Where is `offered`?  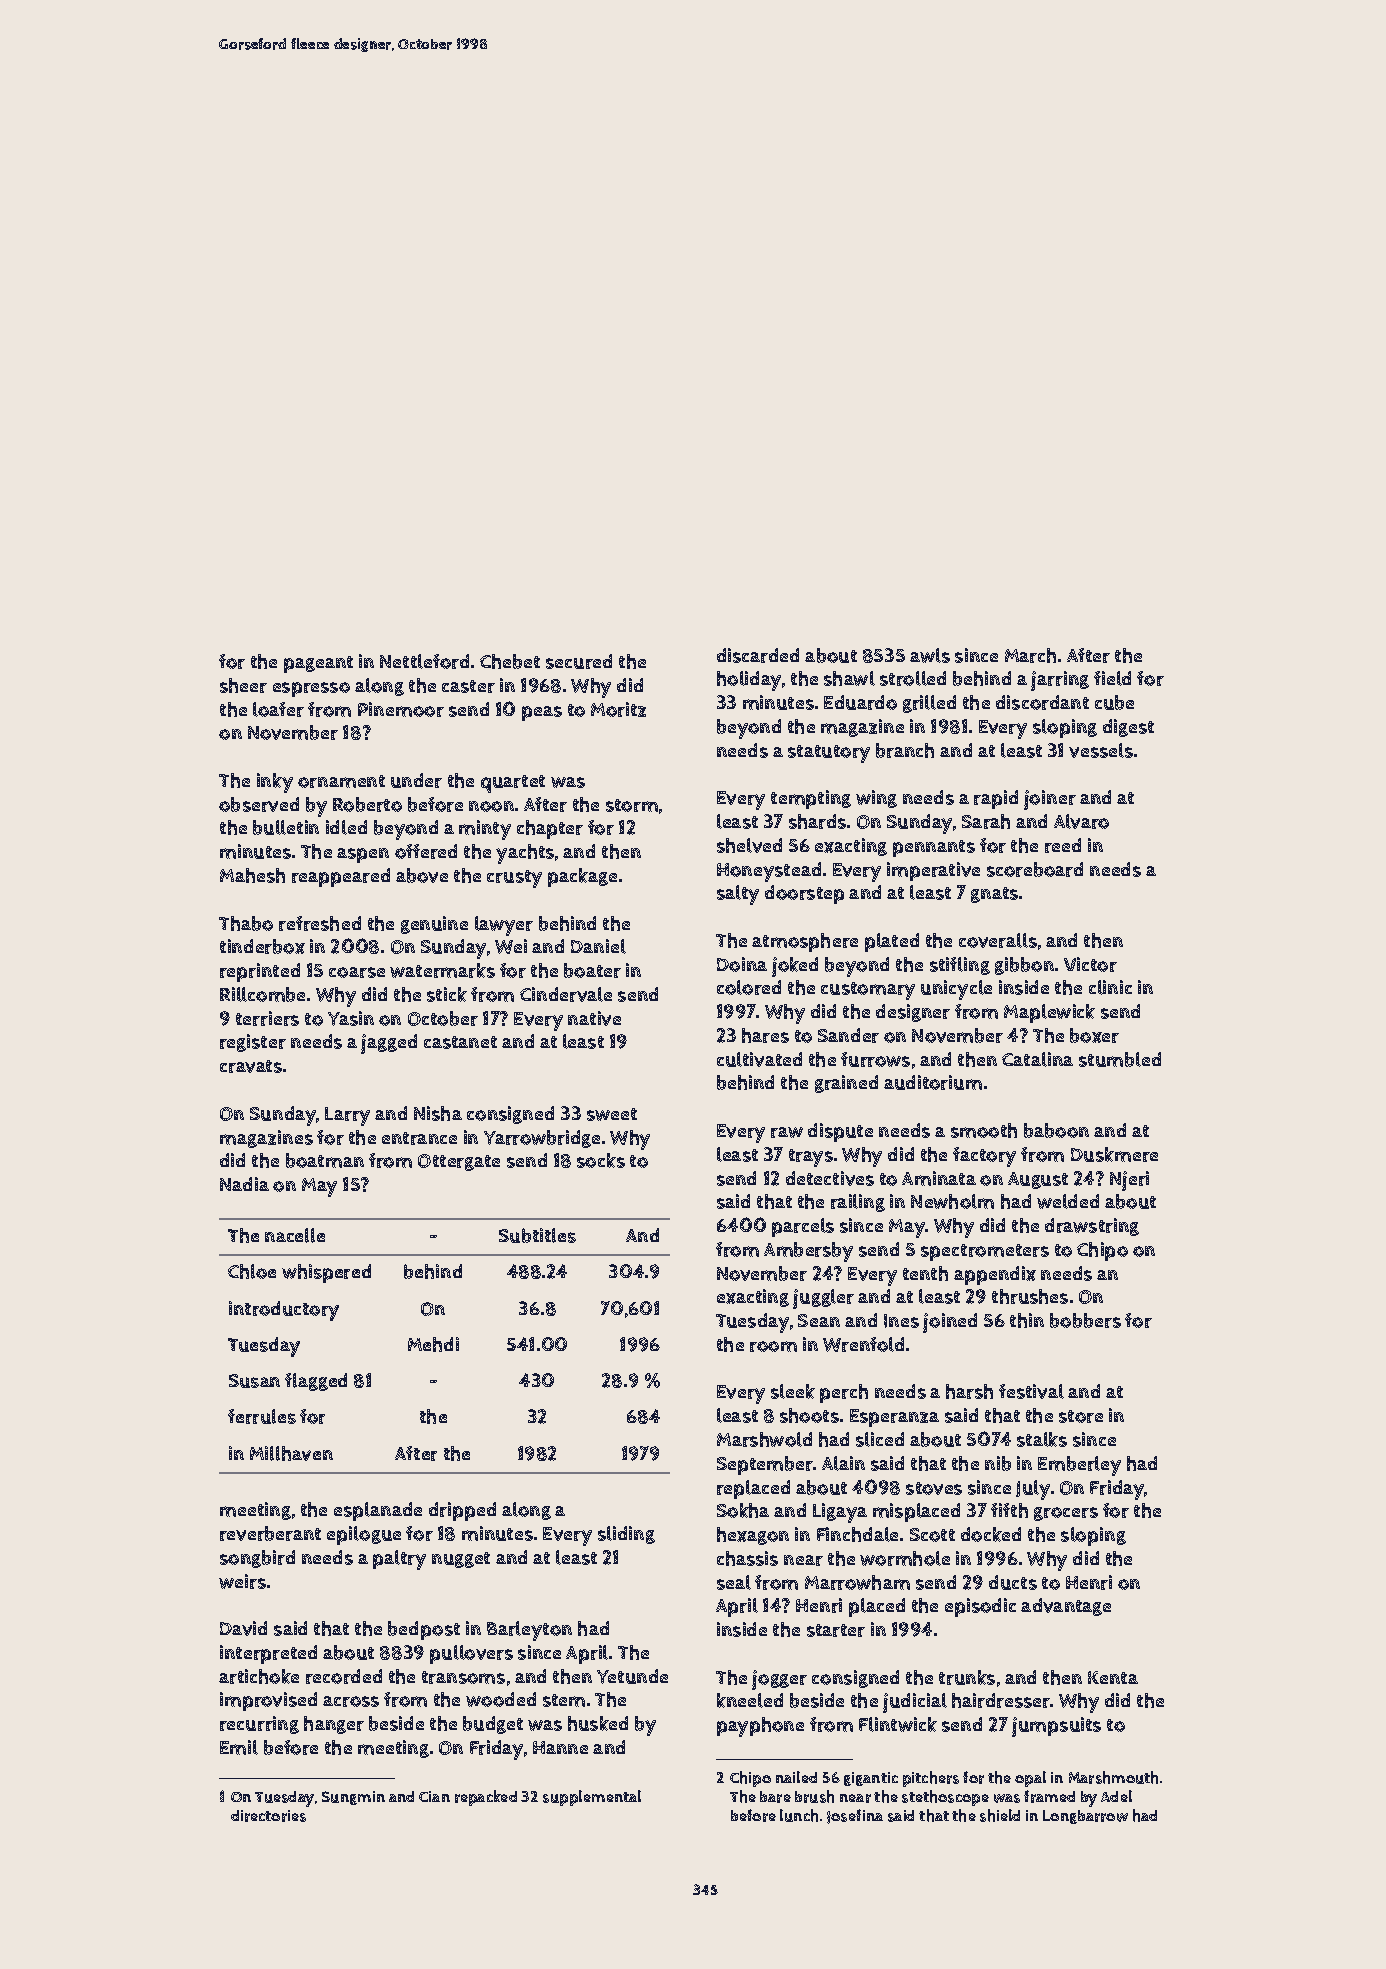 offered is located at coordinates (426, 851).
